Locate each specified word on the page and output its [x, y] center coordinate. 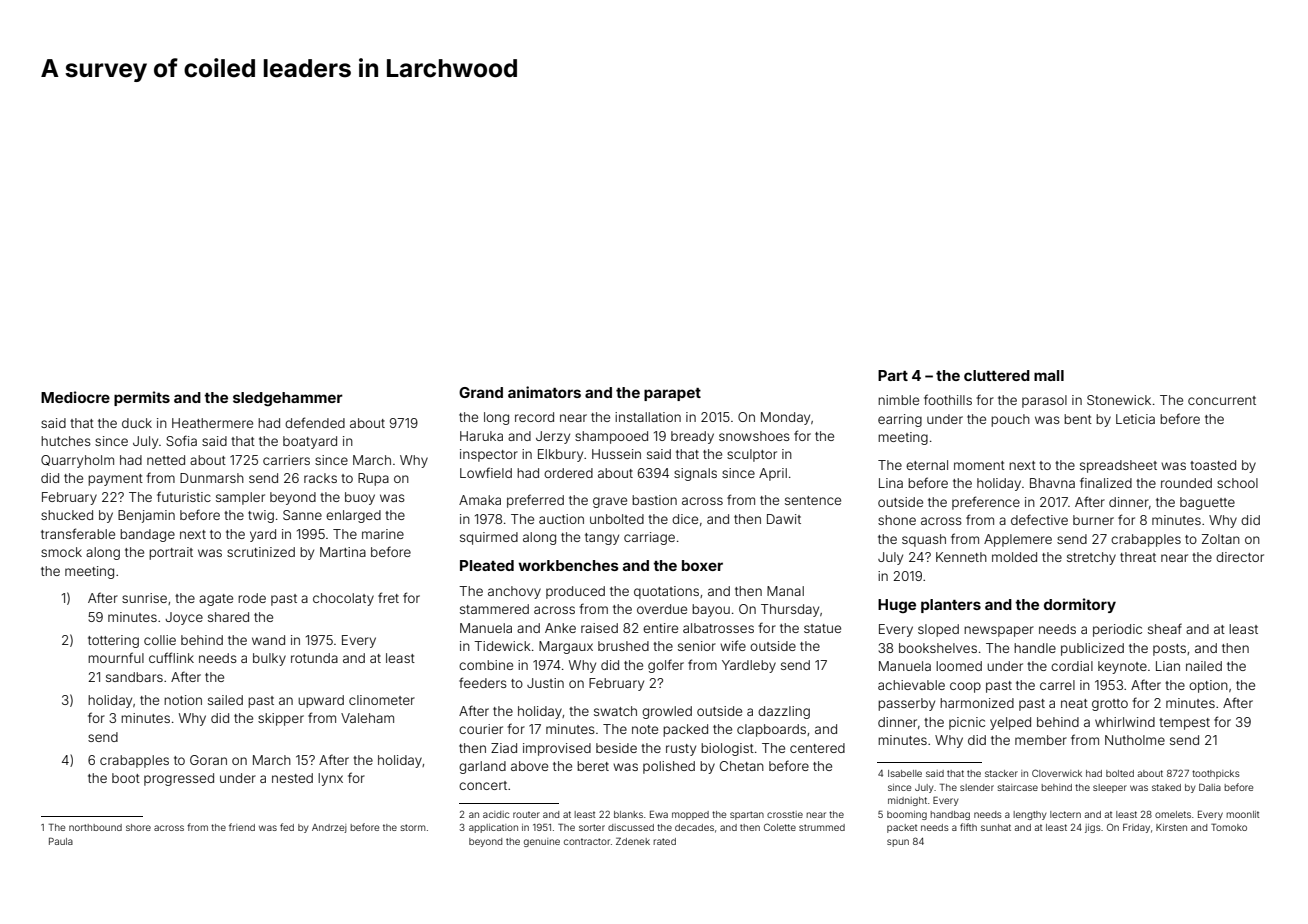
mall [1049, 375]
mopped [690, 815]
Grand [481, 392]
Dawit [784, 519]
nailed [1204, 666]
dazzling [784, 712]
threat [1138, 557]
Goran [208, 760]
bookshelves [938, 648]
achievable [911, 685]
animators [544, 392]
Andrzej [329, 828]
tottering [113, 641]
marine [383, 534]
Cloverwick [1057, 773]
